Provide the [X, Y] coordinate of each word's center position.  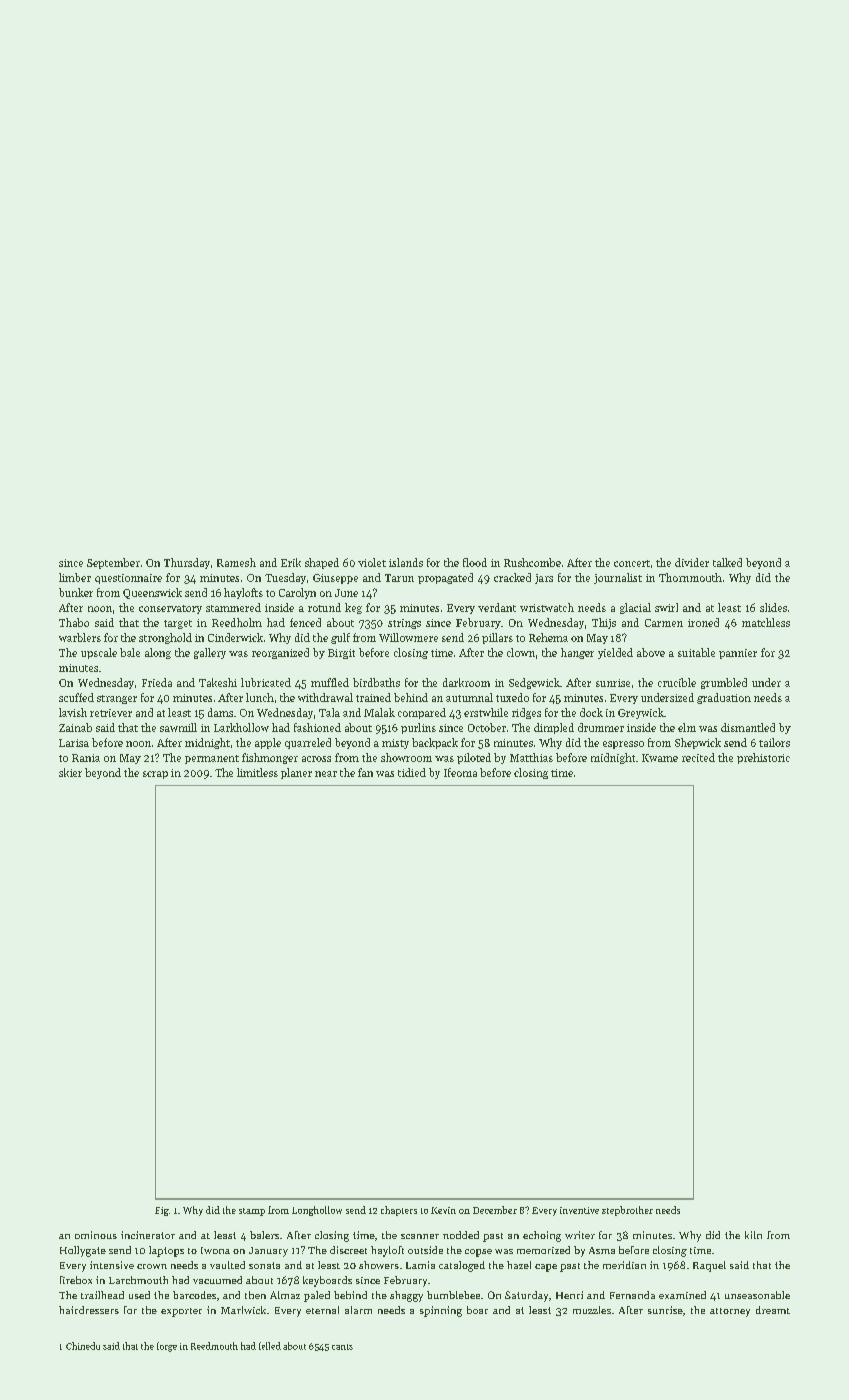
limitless [257, 772]
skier [70, 772]
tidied [412, 772]
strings [404, 624]
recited [698, 757]
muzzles [592, 1310]
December [495, 1210]
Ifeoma [460, 772]
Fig [162, 1211]
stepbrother [627, 1211]
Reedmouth [214, 1346]
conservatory [170, 609]
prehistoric [763, 758]
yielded [615, 653]
